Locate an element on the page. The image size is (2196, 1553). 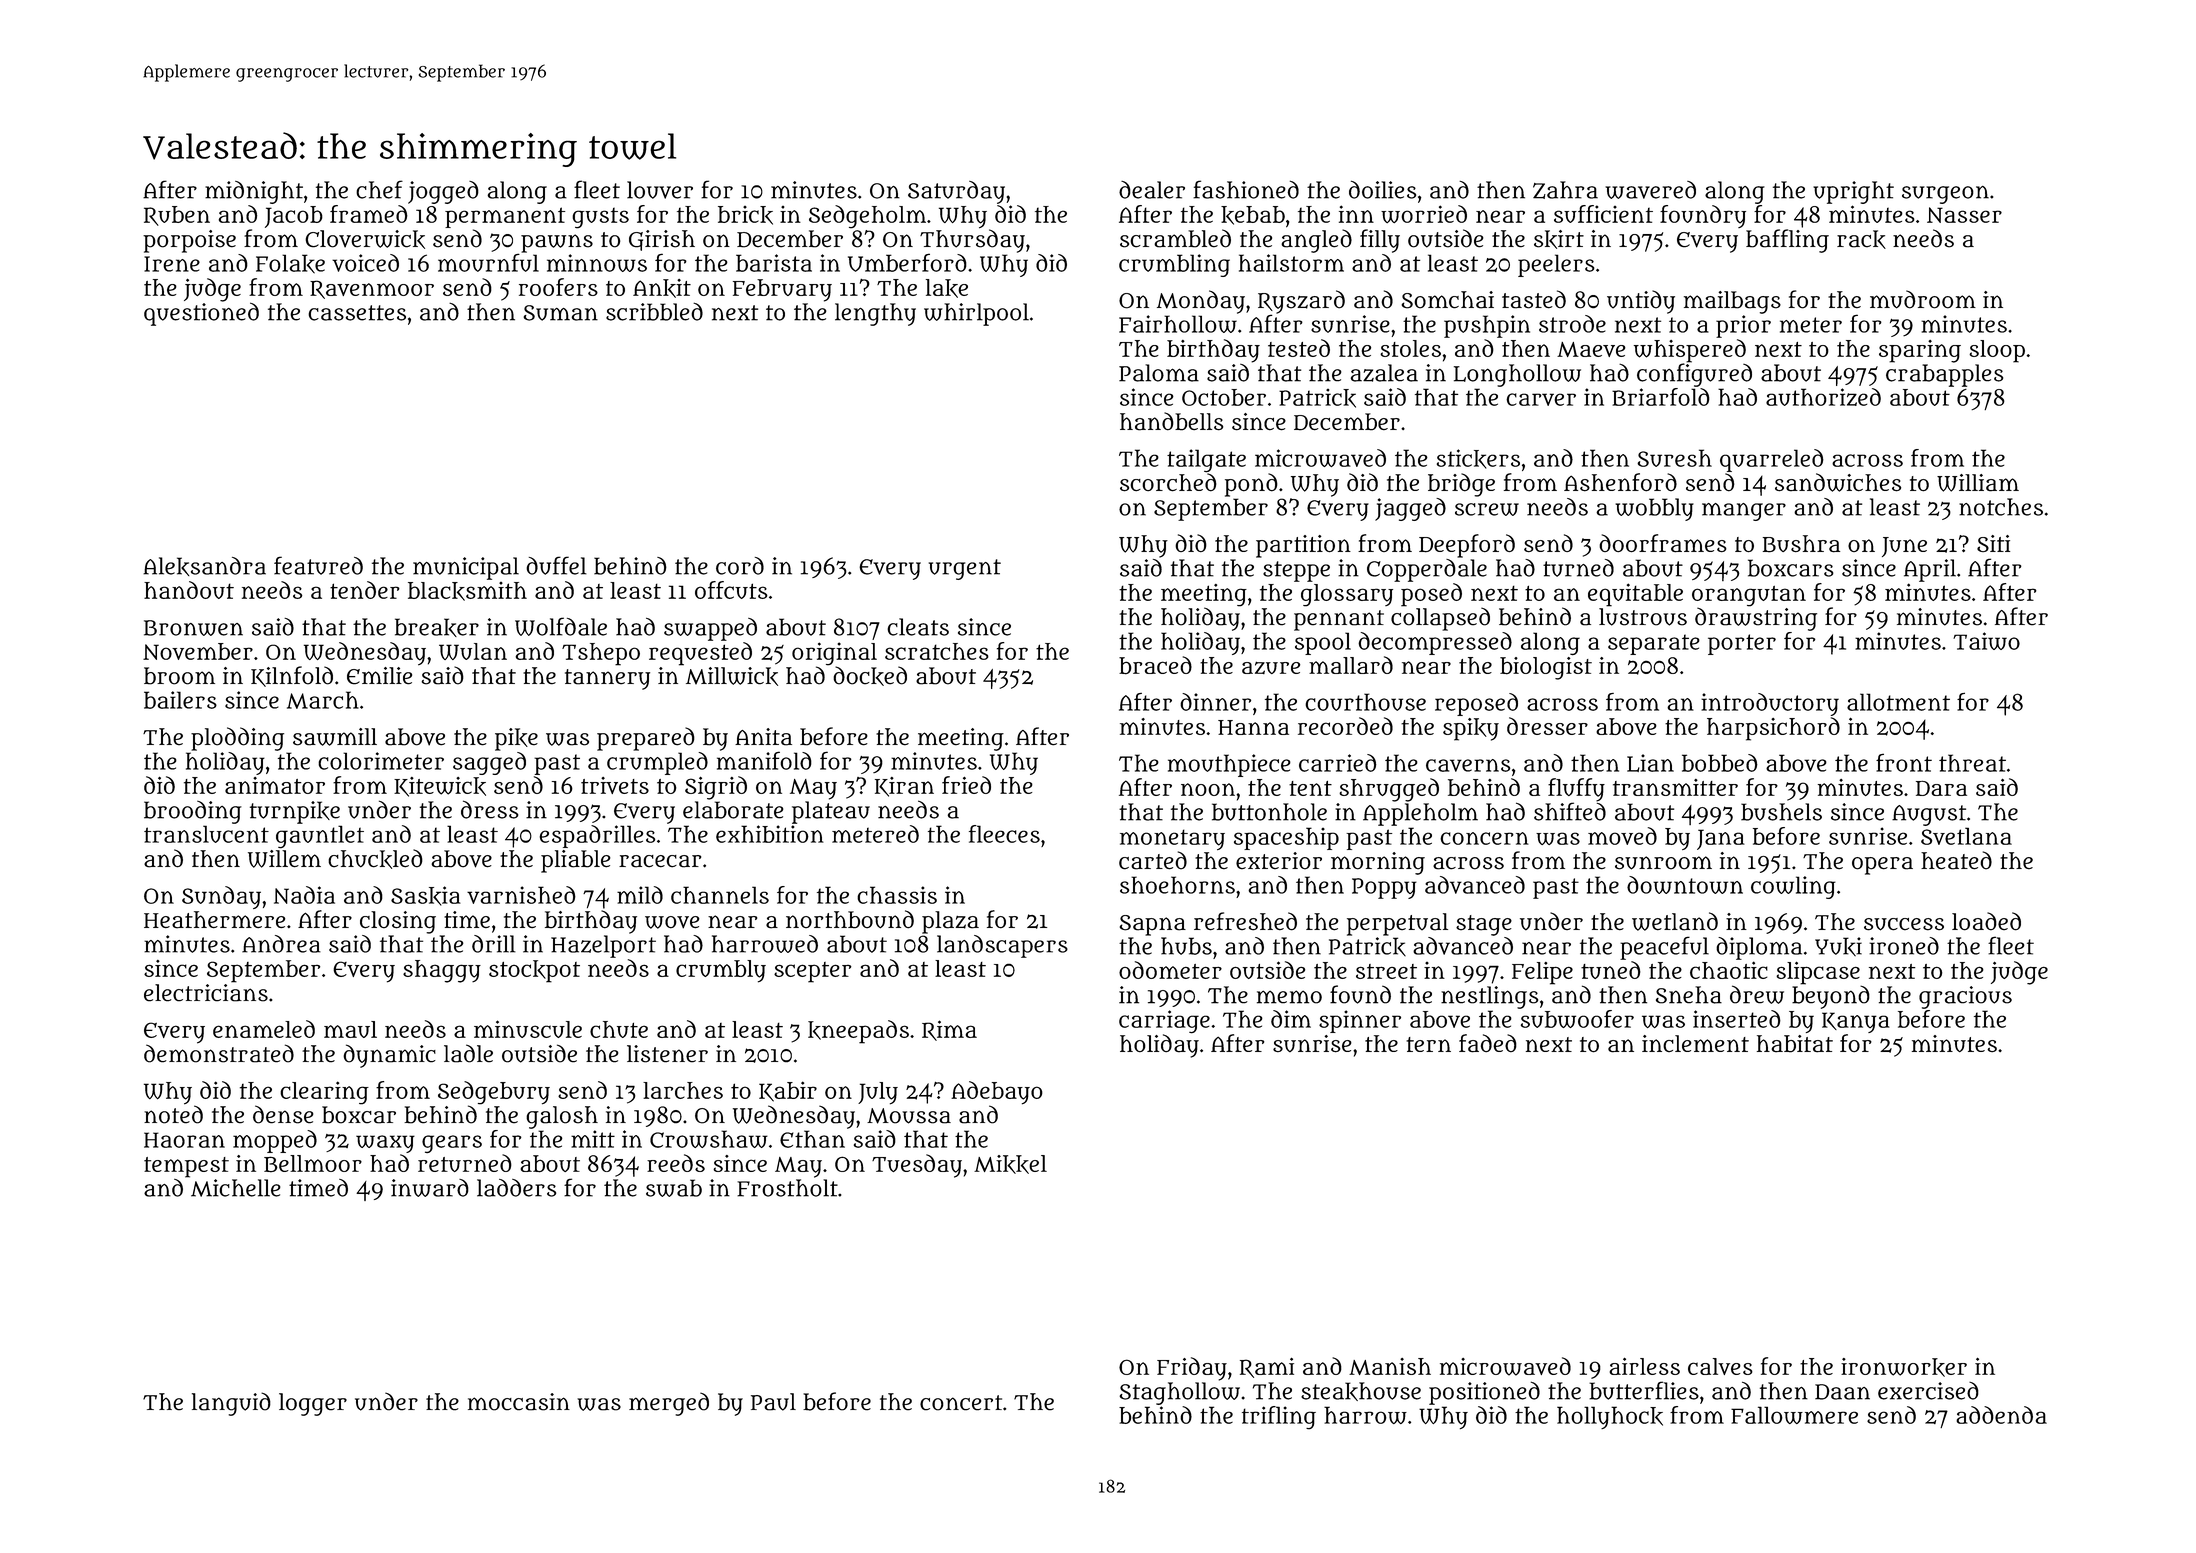
jagged is located at coordinates (1410, 509).
